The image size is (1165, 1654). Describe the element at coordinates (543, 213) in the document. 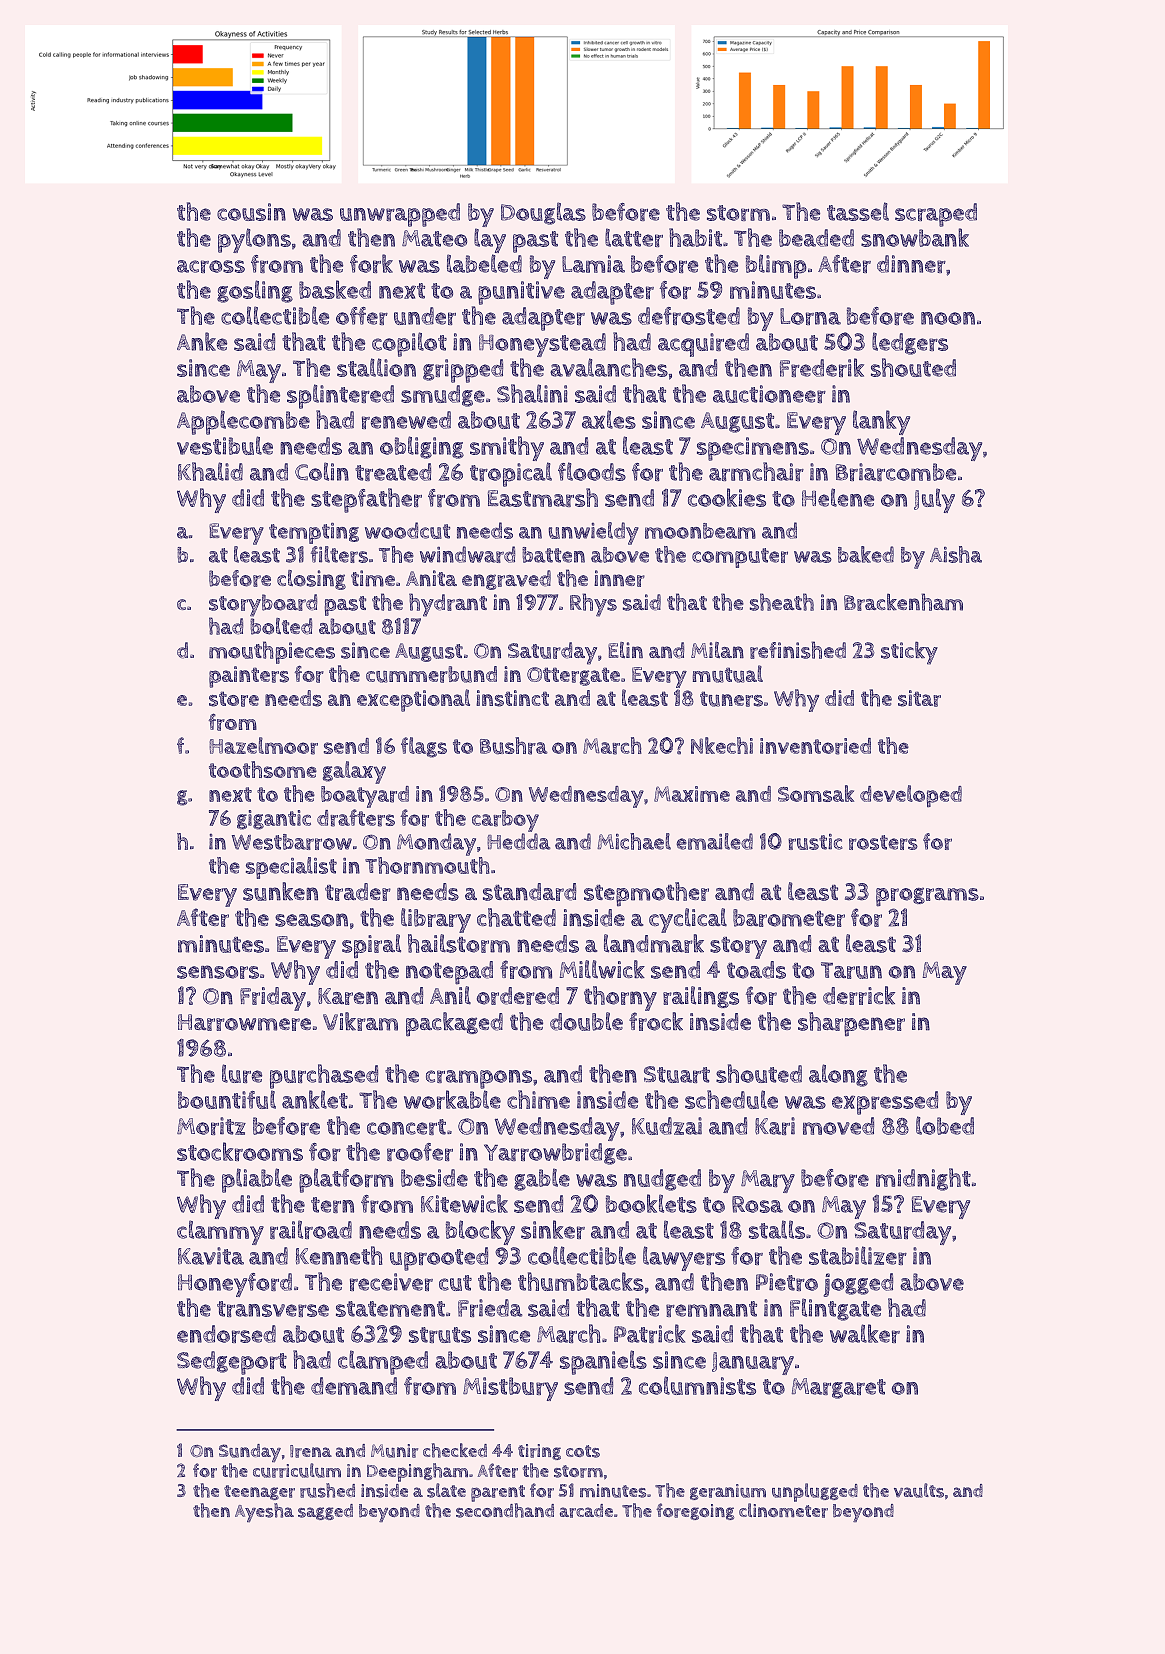

I see `Douglas` at that location.
